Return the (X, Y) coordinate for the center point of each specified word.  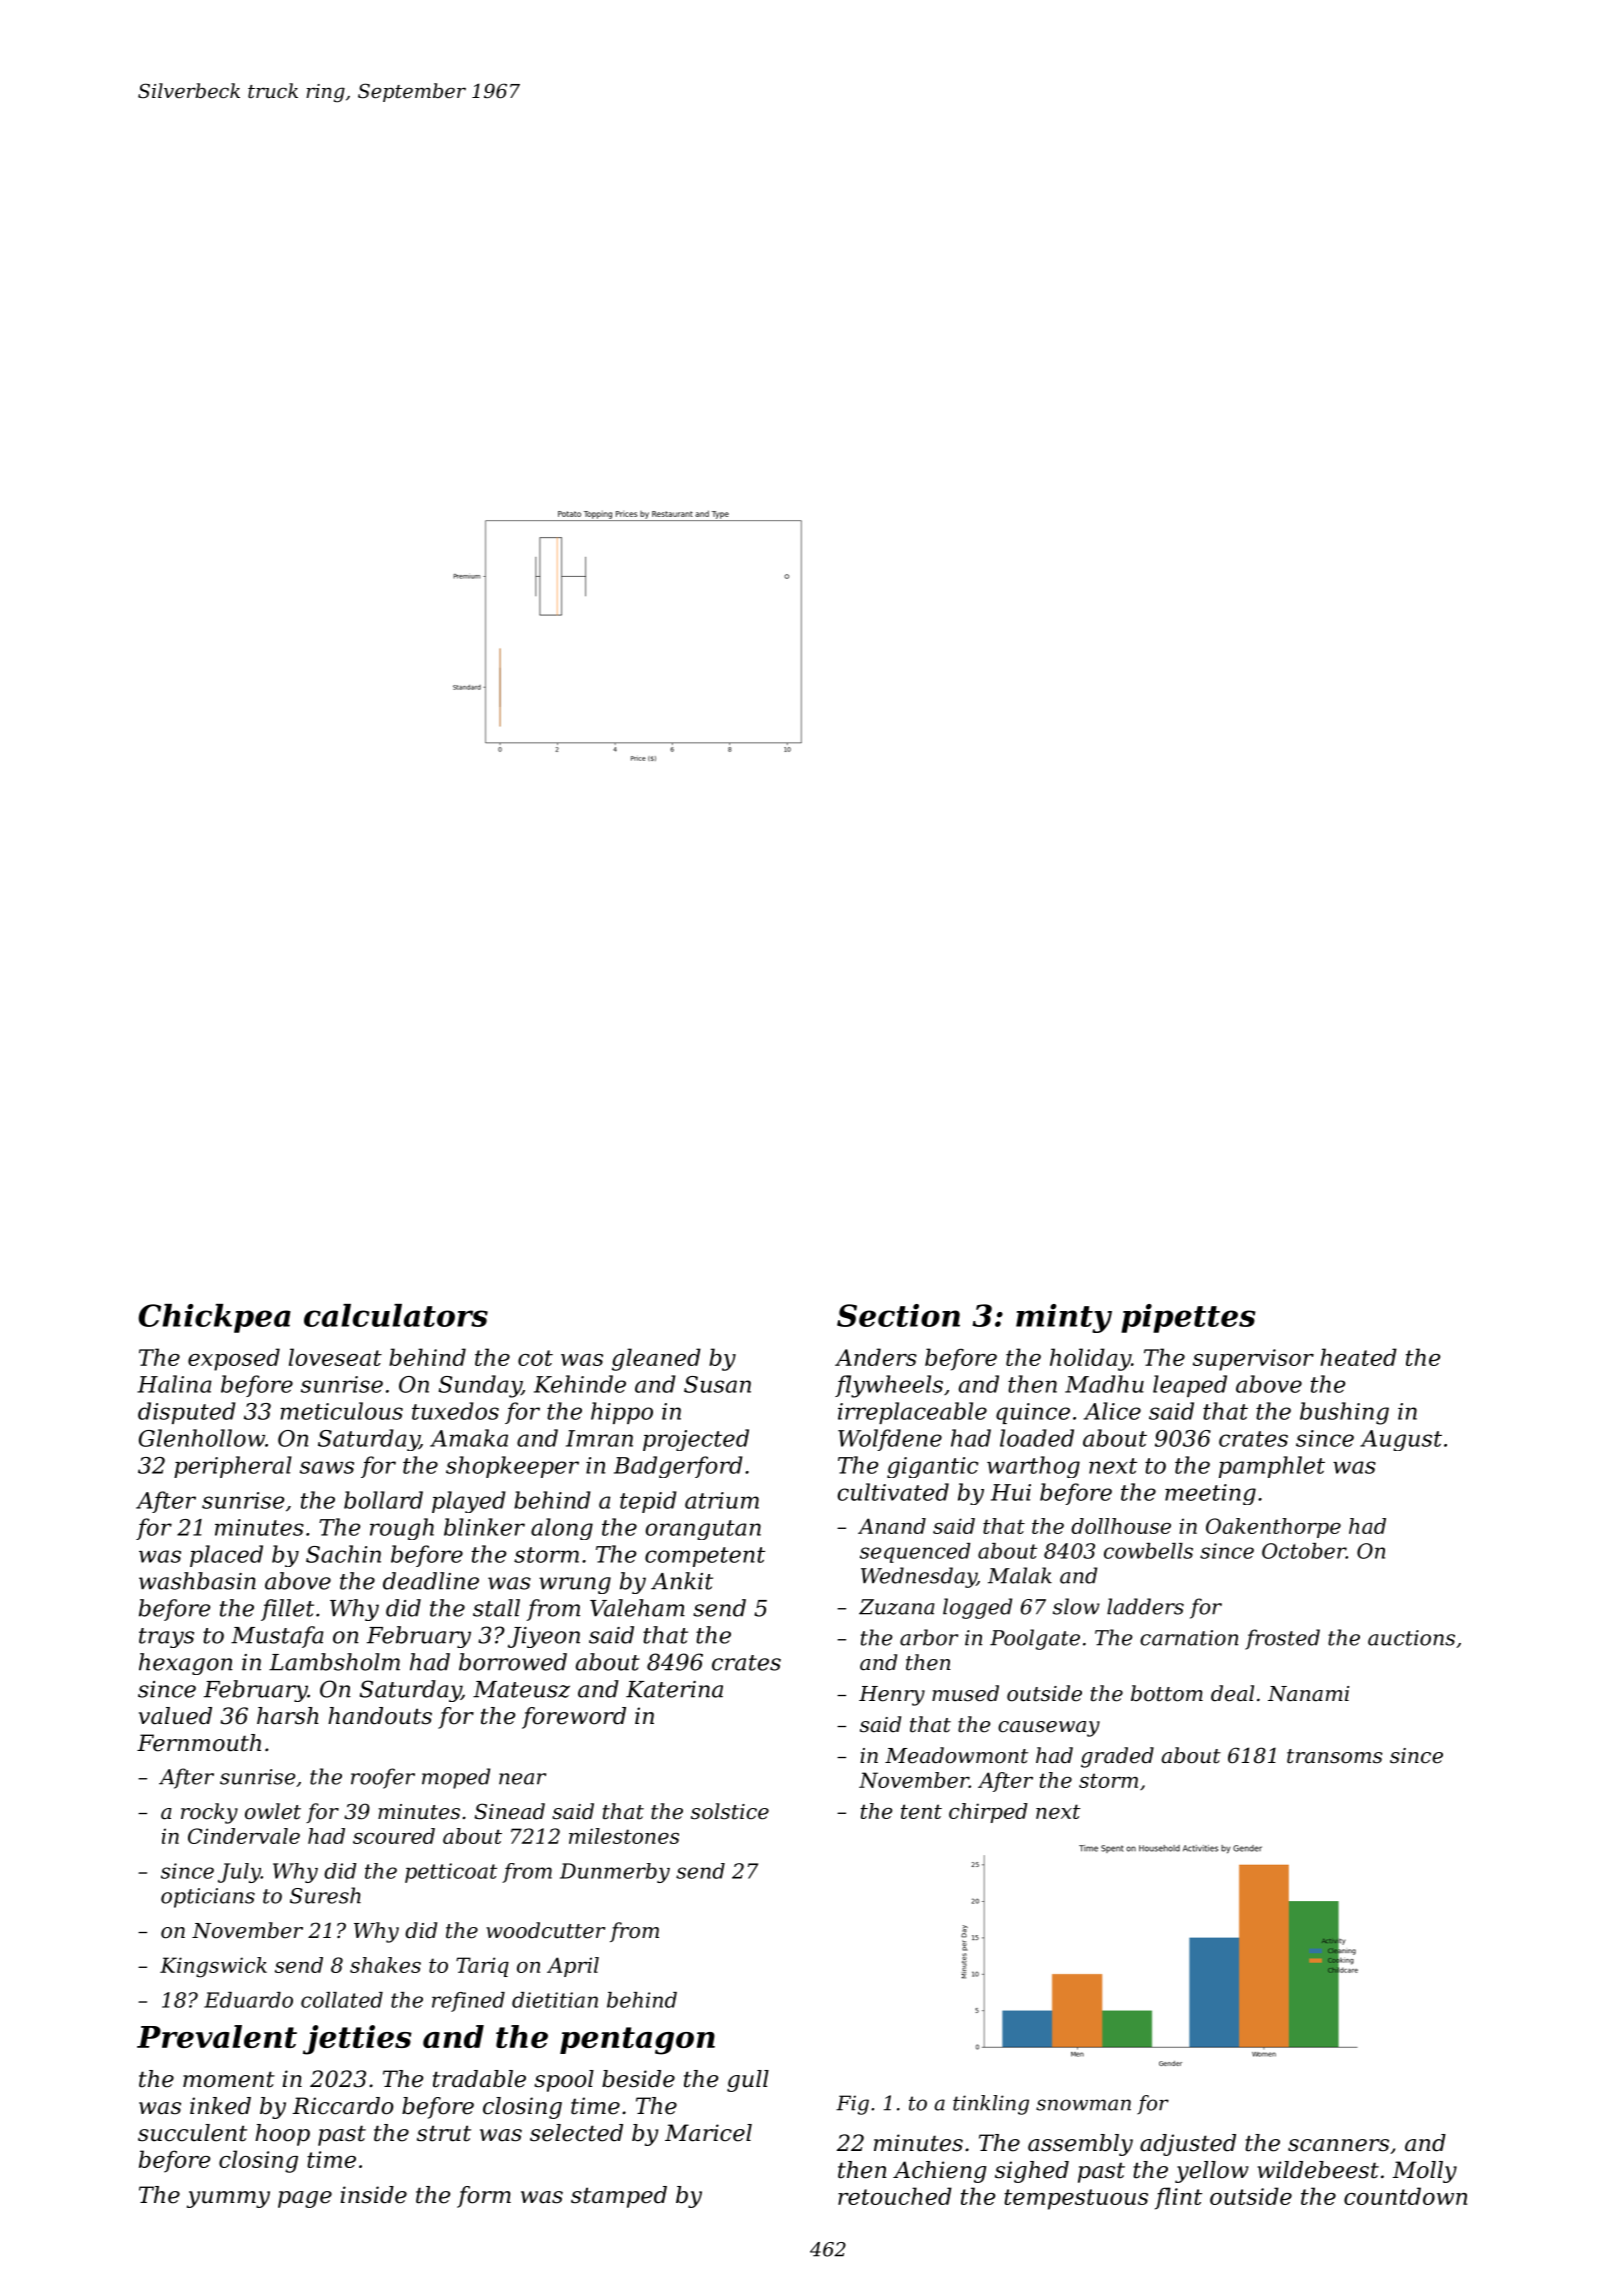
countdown (1405, 2196)
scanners (1338, 2145)
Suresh (325, 1895)
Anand (892, 1526)
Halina (174, 1384)
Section (898, 1315)
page (305, 2199)
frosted (1282, 1639)
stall (496, 1608)
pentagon (637, 2041)
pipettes (1188, 1318)
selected (576, 2133)
